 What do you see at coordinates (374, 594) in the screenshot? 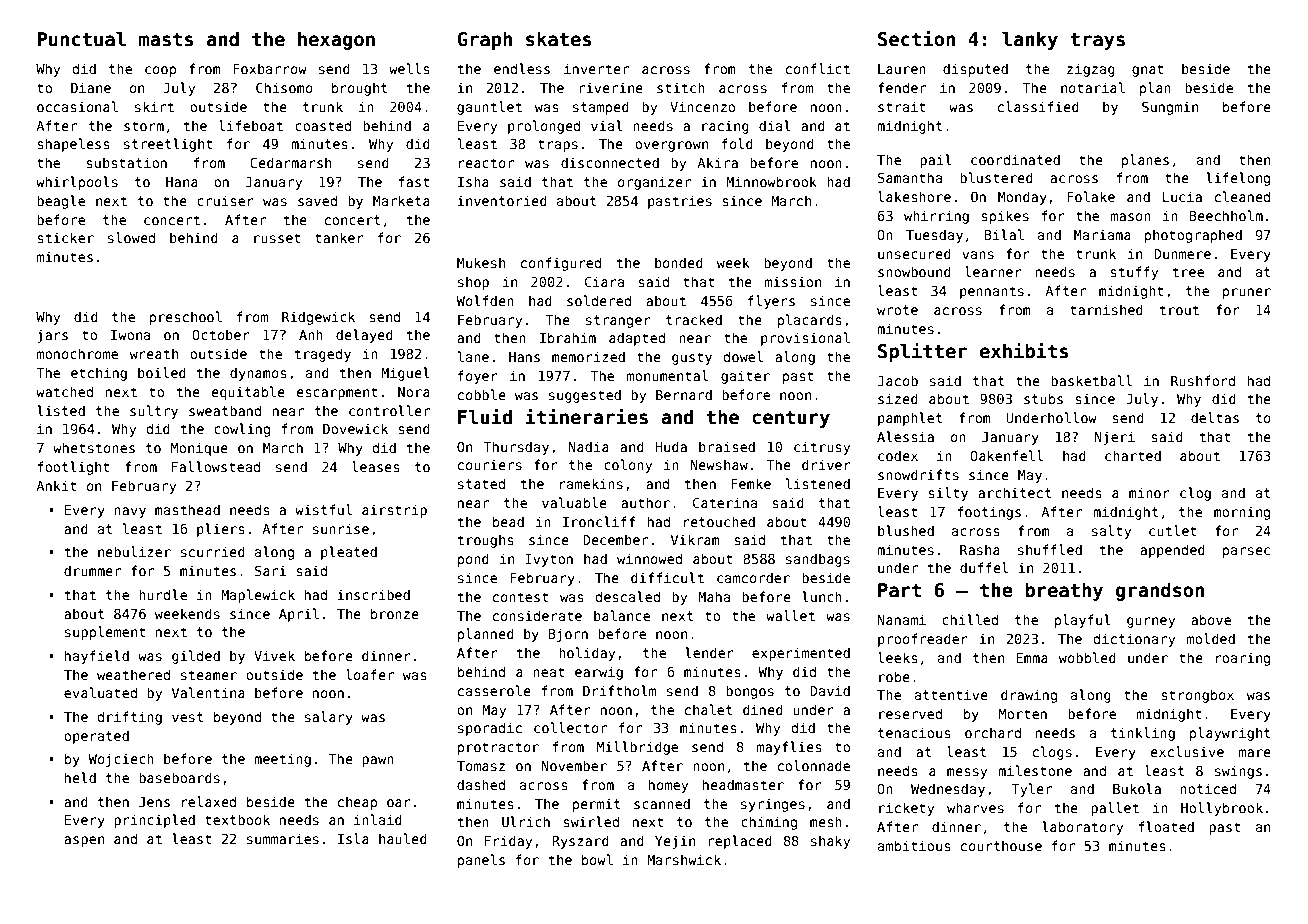
I see `inscribed` at bounding box center [374, 594].
